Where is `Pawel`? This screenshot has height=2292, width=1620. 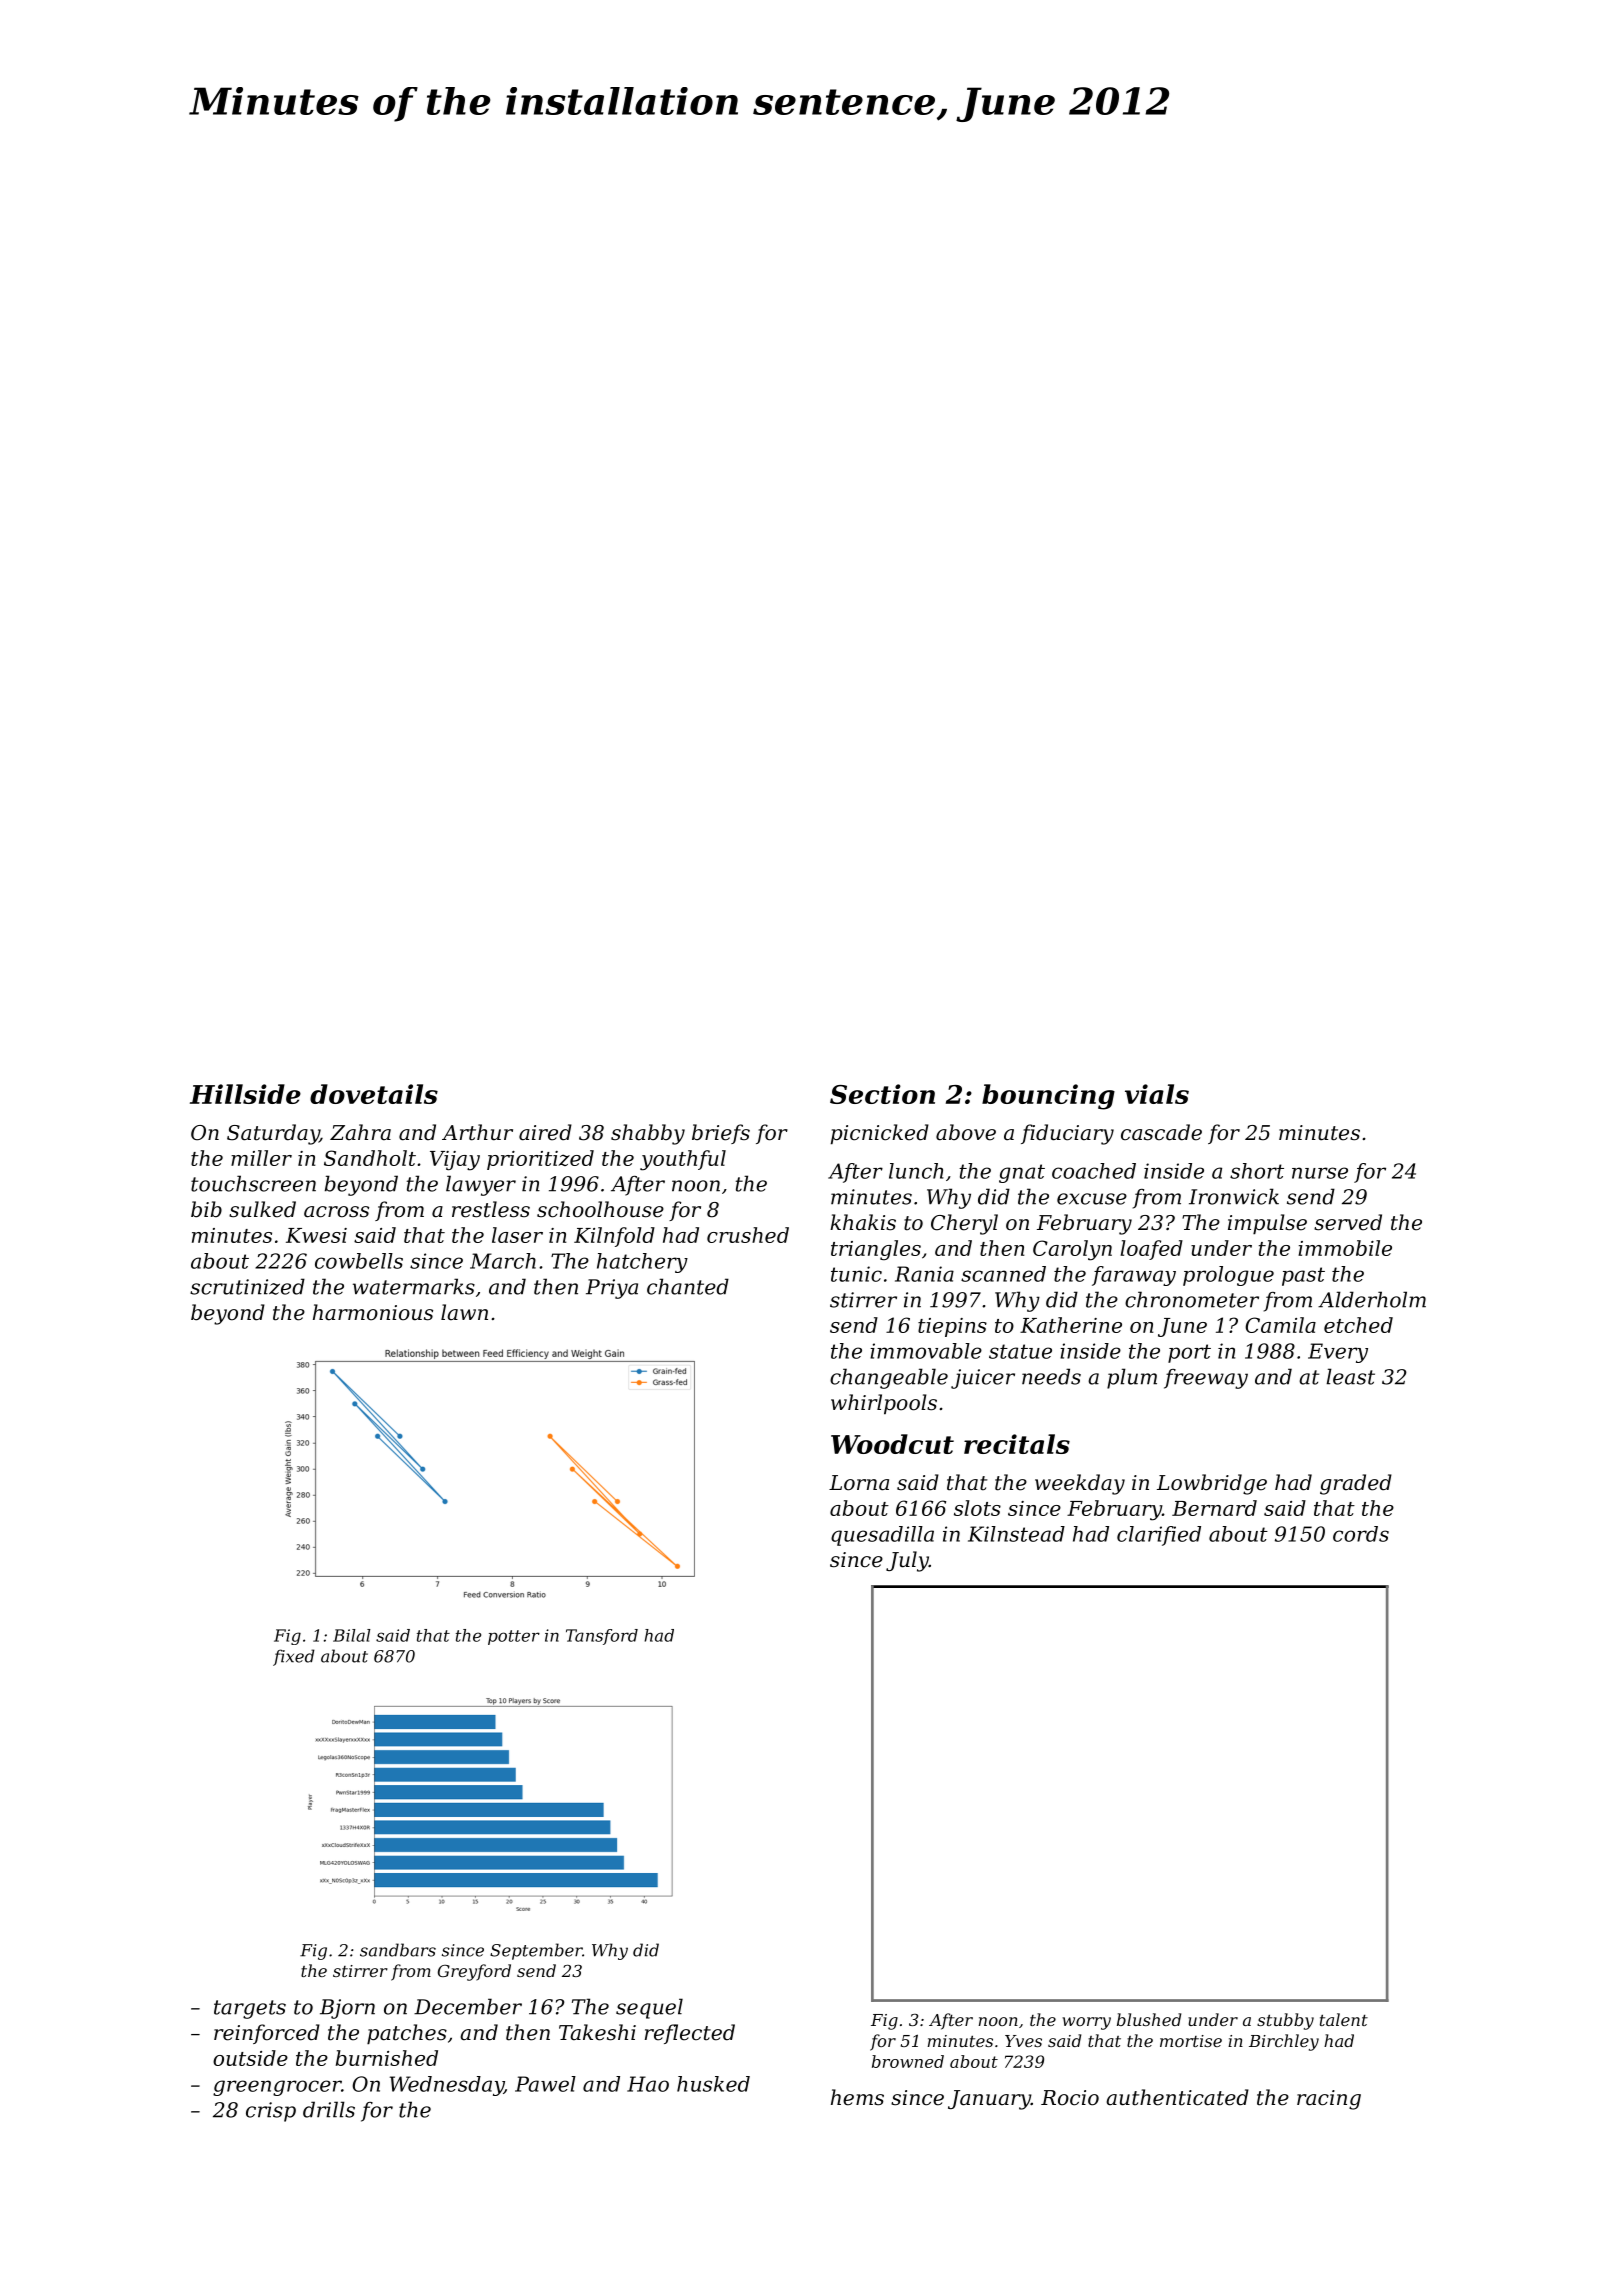
Pawel is located at coordinates (545, 2084).
